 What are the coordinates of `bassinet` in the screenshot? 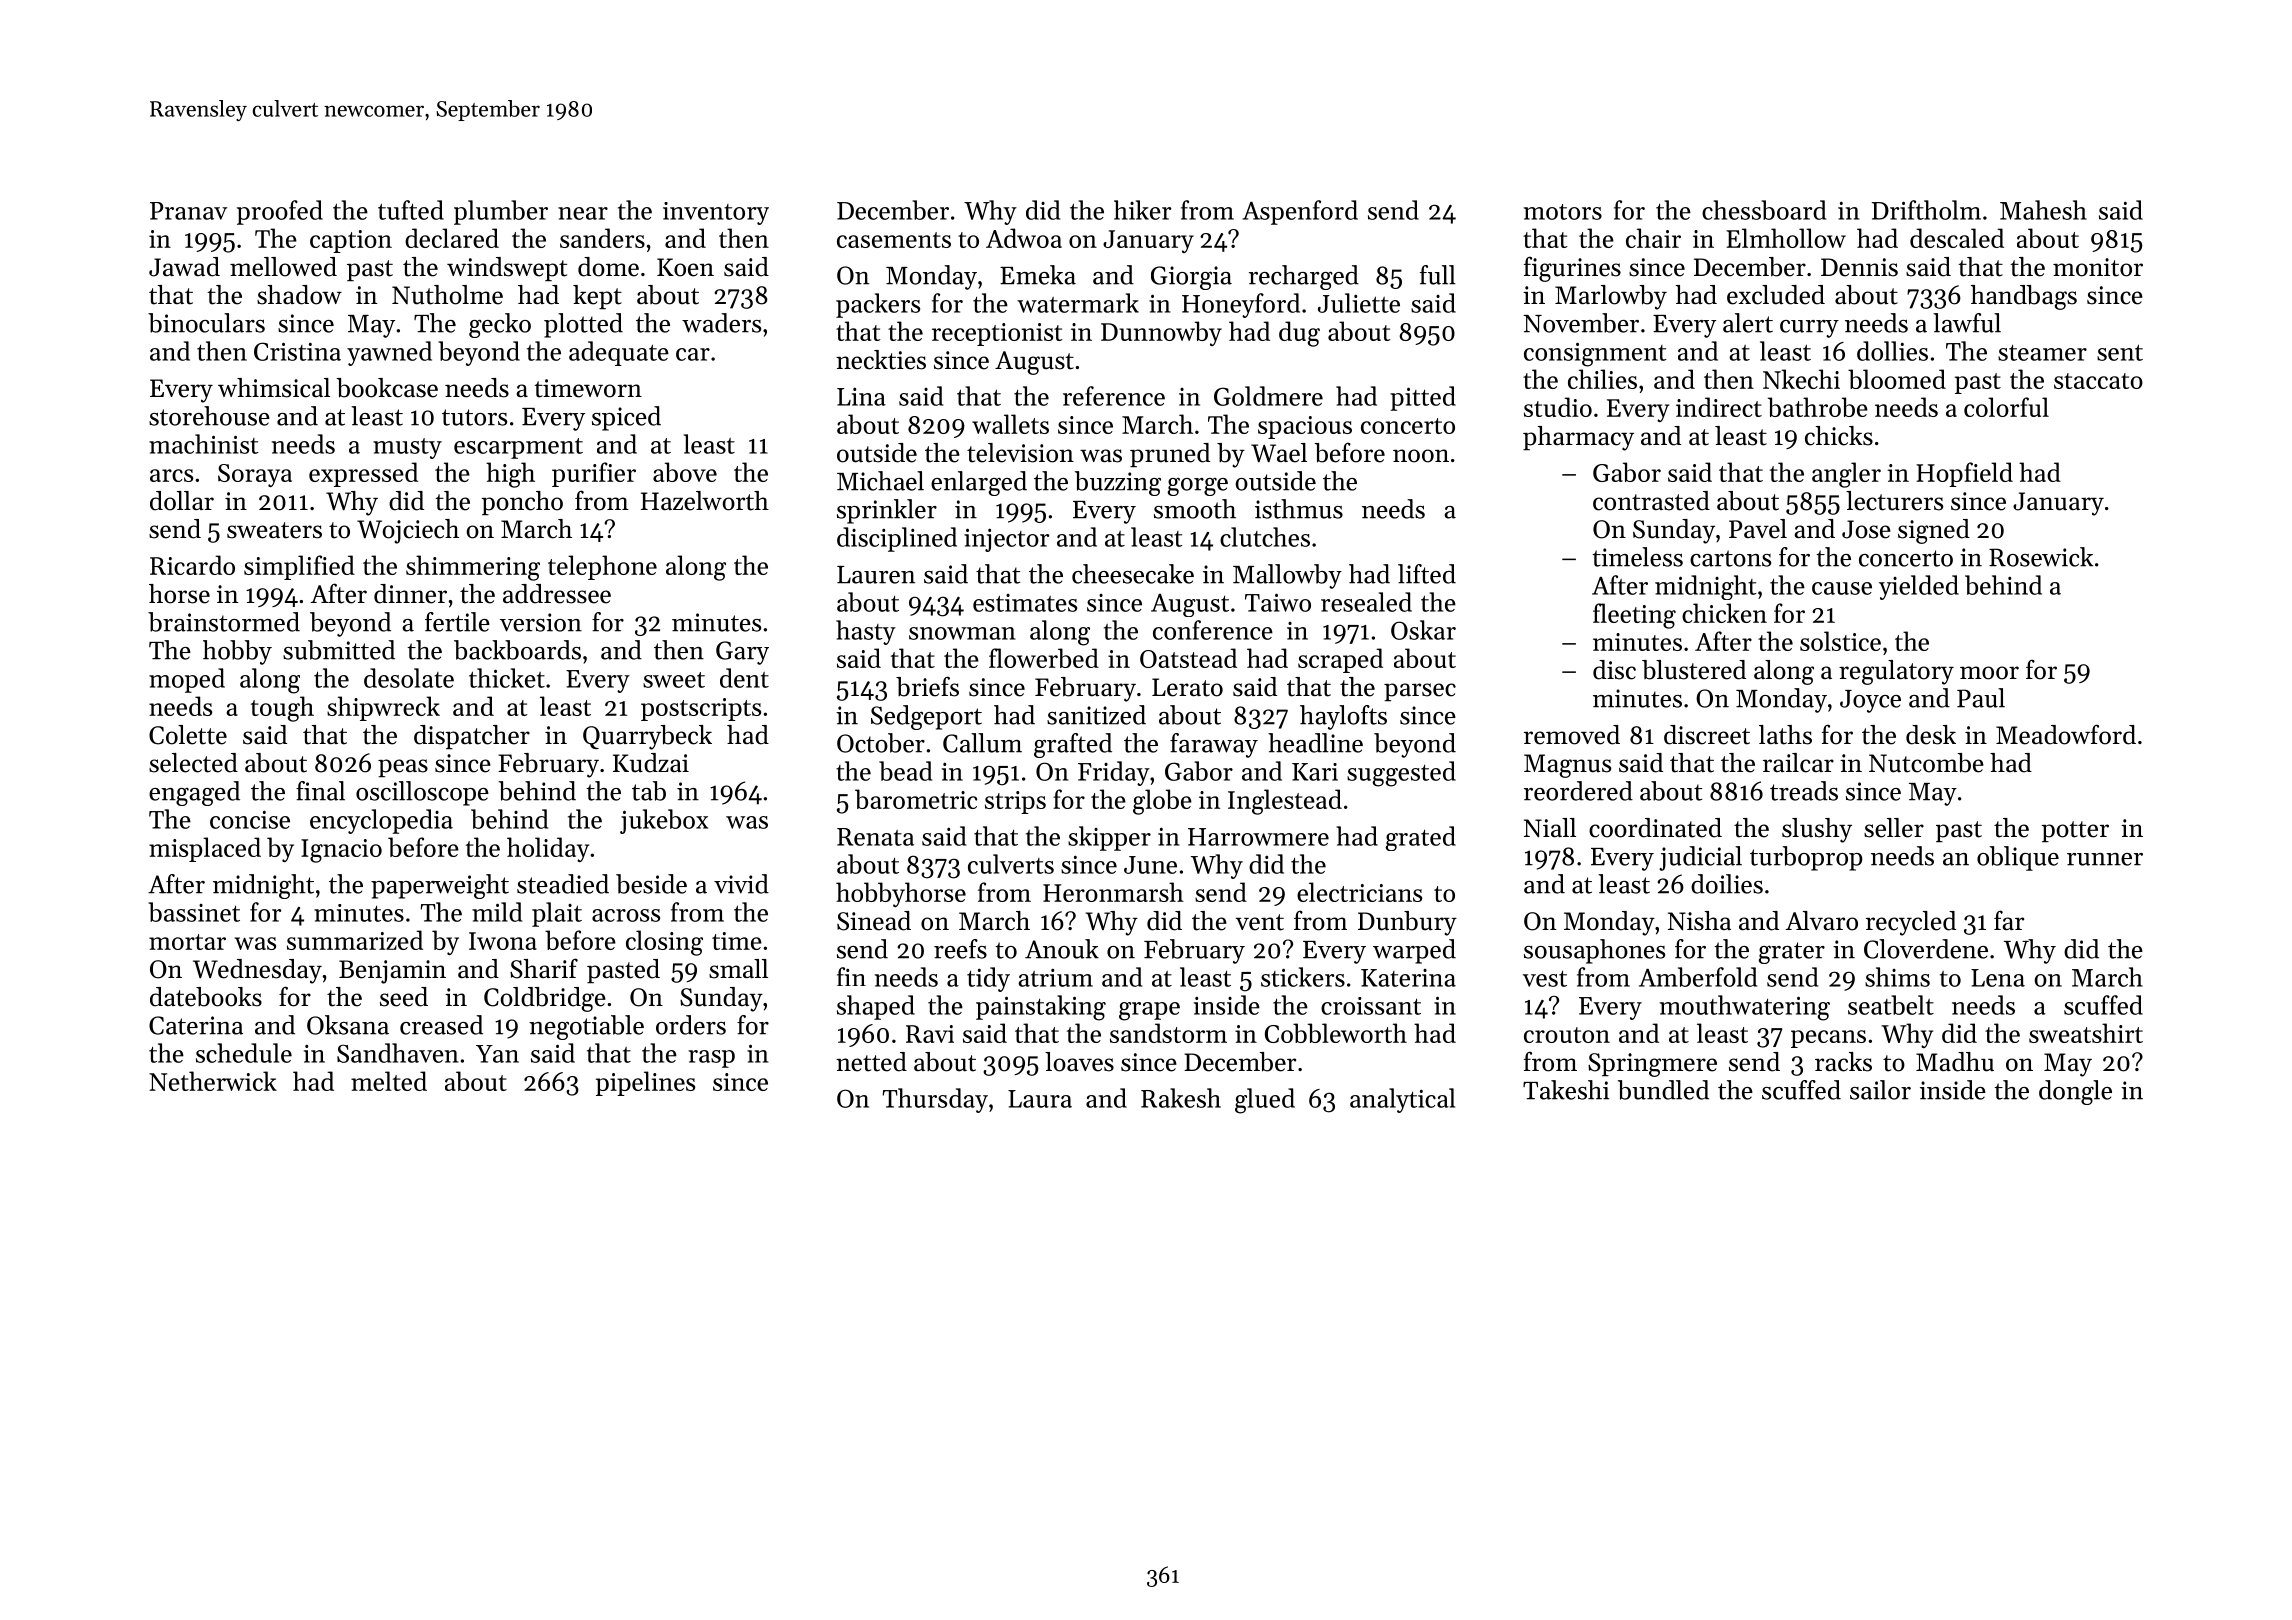 It's located at (194, 912).
